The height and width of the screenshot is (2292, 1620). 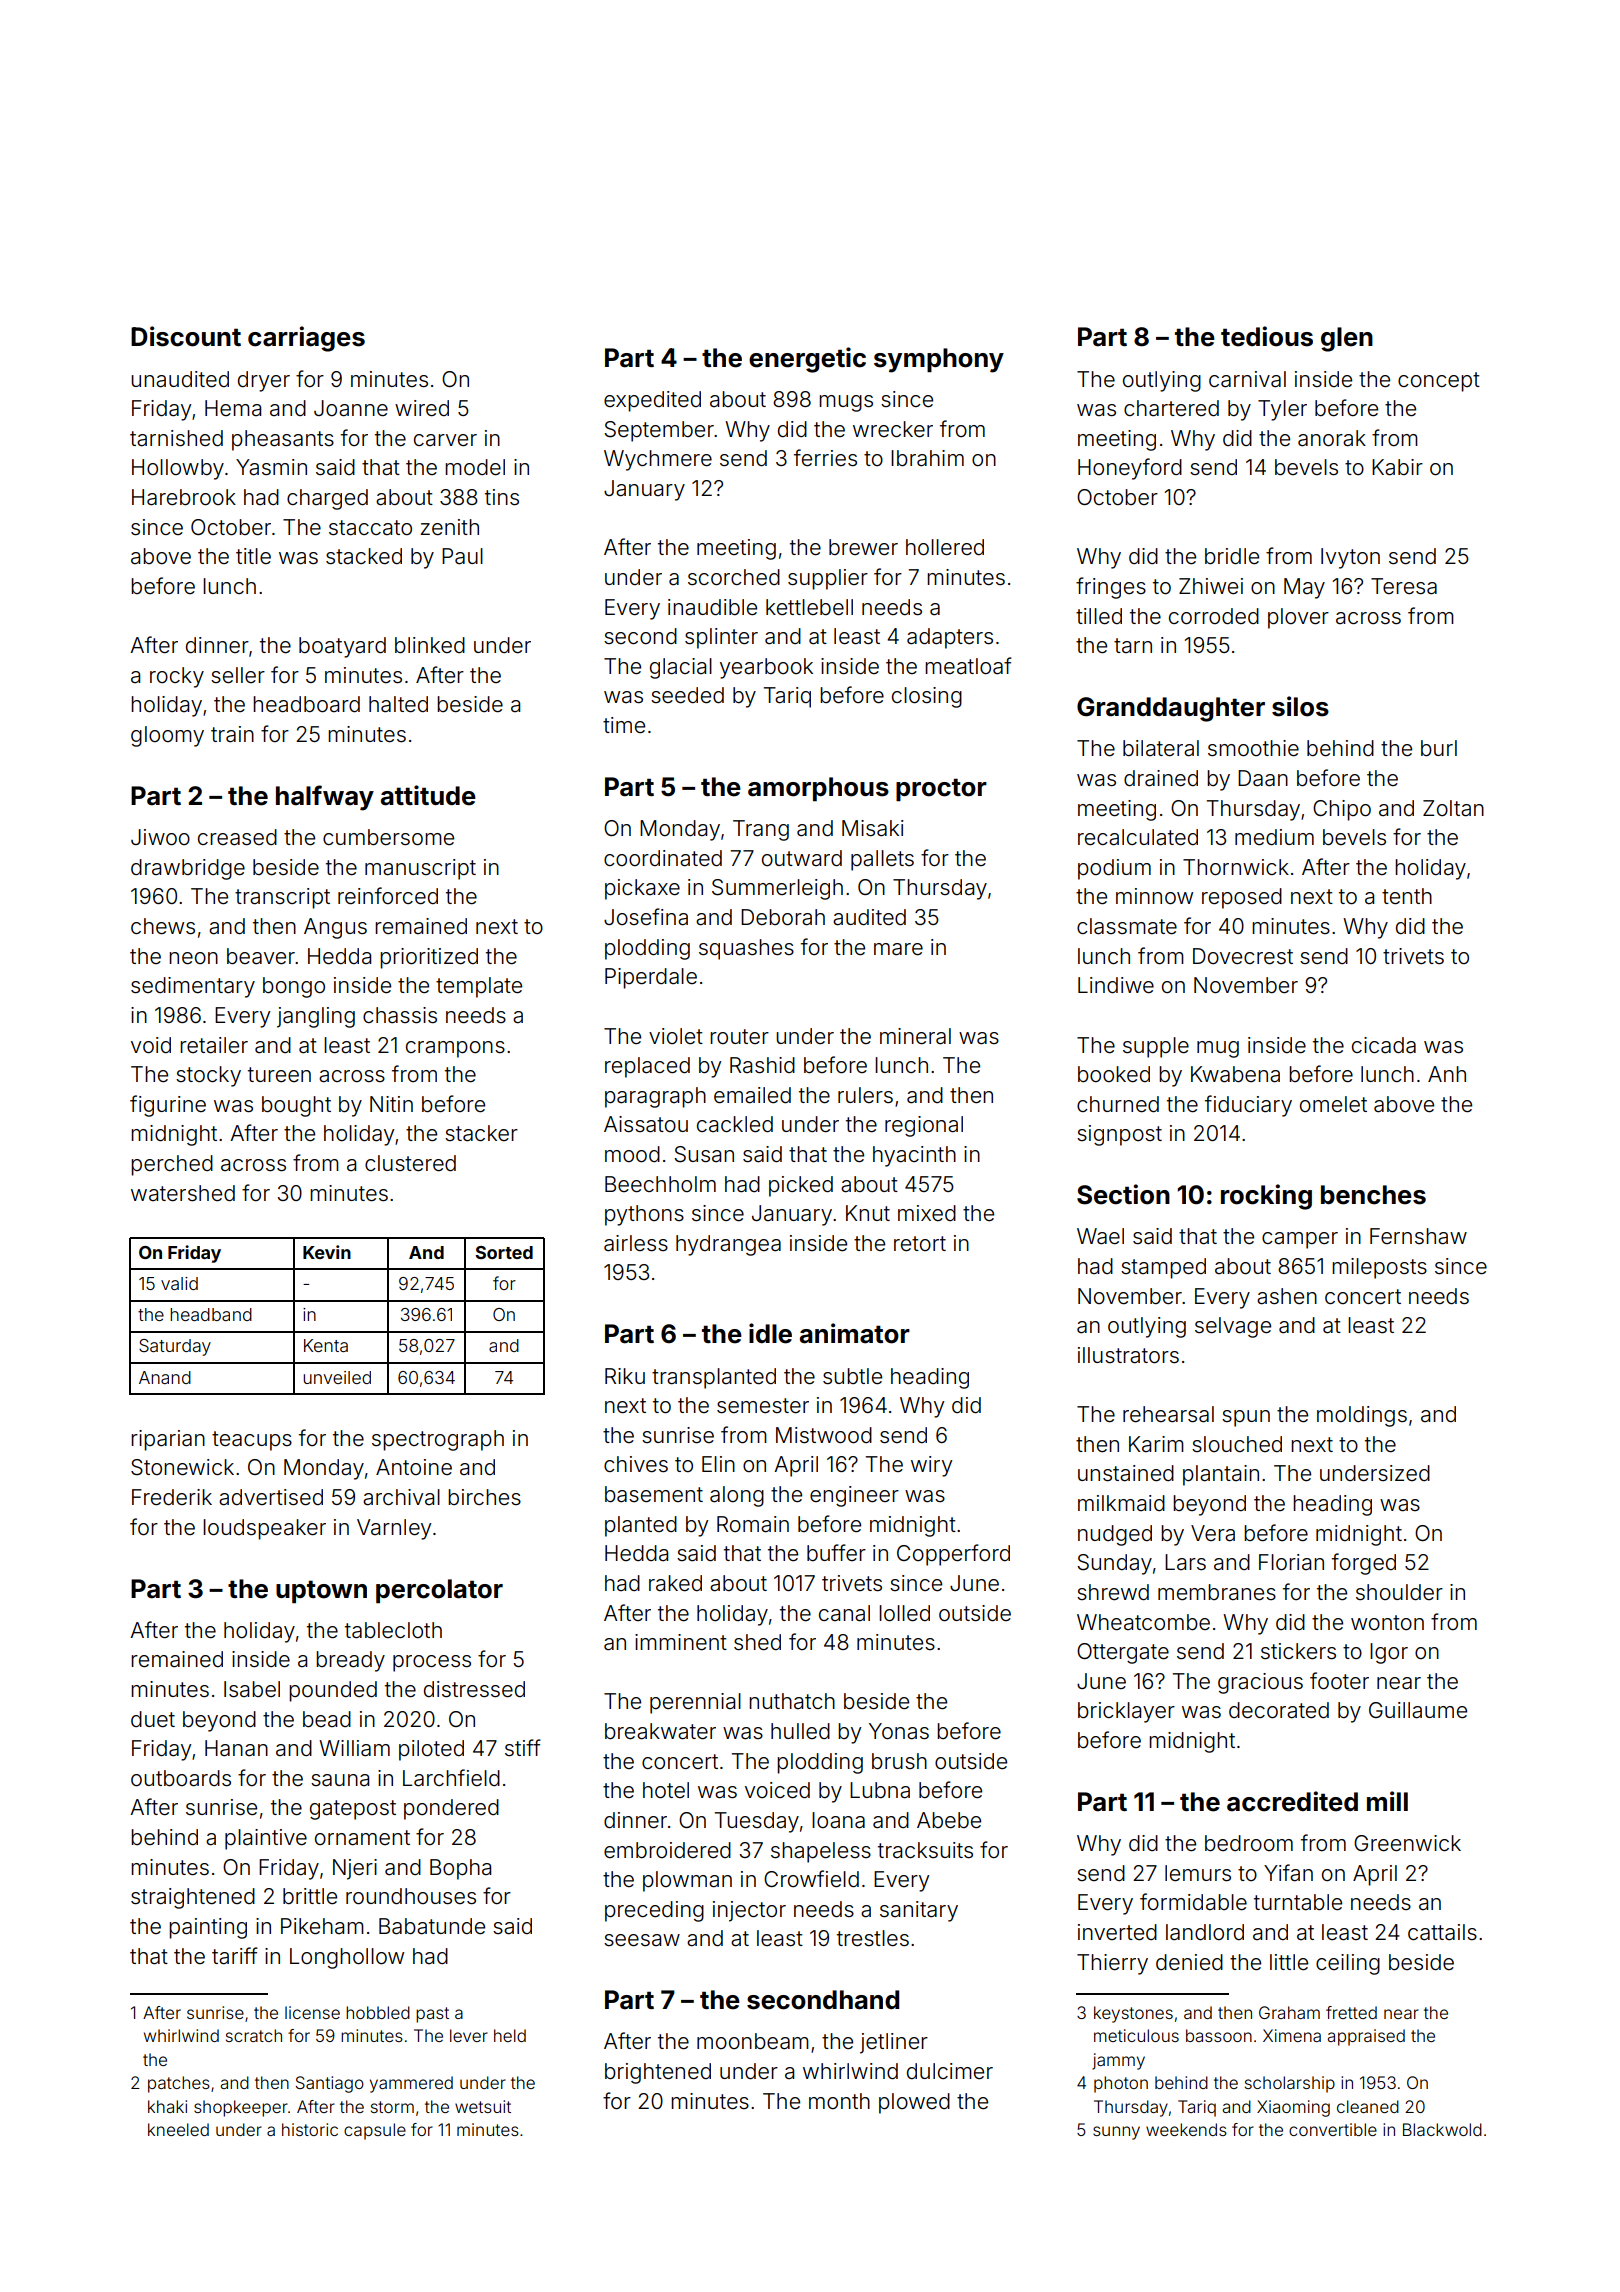 What do you see at coordinates (636, 1464) in the screenshot?
I see `chives` at bounding box center [636, 1464].
